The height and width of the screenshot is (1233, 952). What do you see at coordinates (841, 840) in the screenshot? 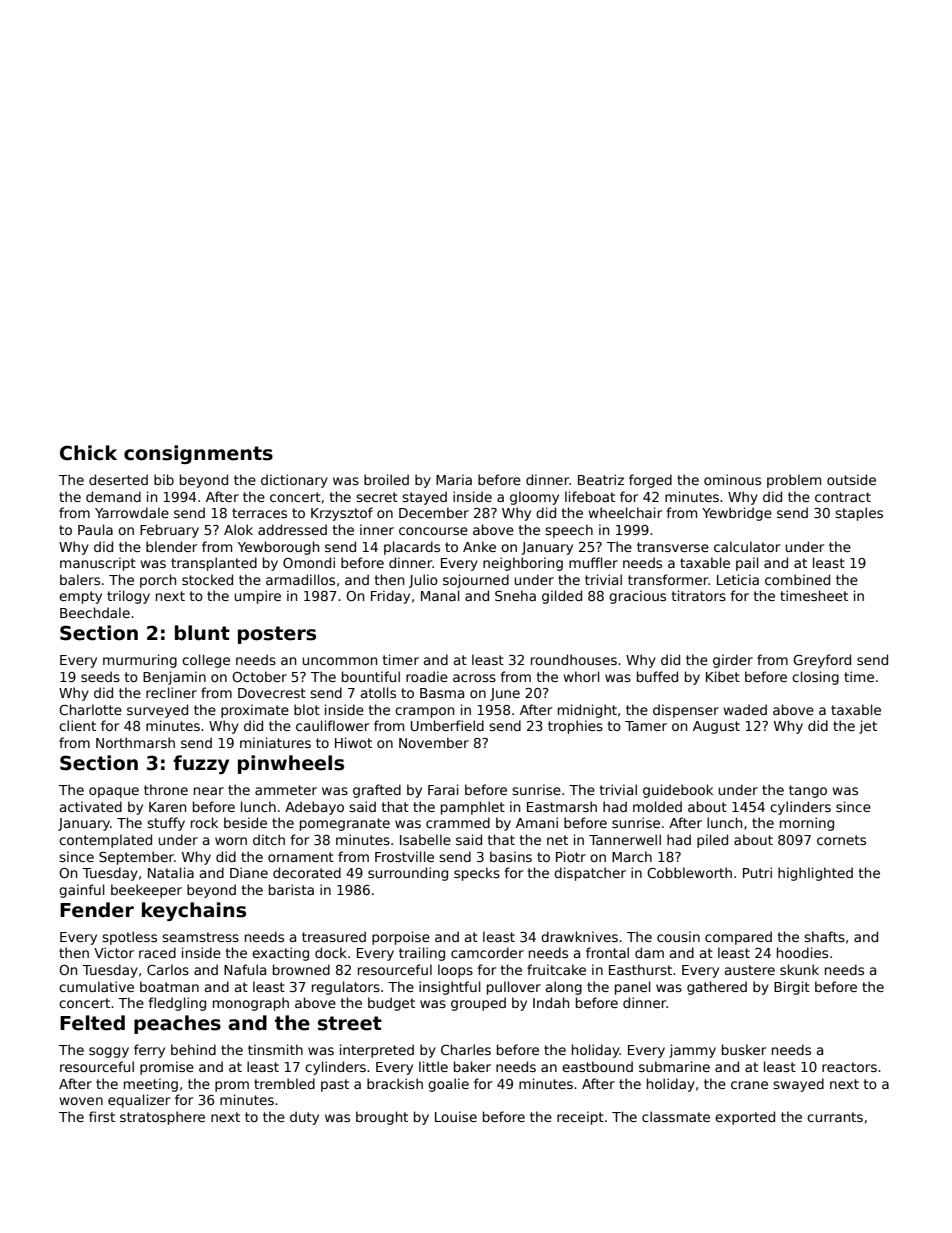
I see `cornets` at bounding box center [841, 840].
